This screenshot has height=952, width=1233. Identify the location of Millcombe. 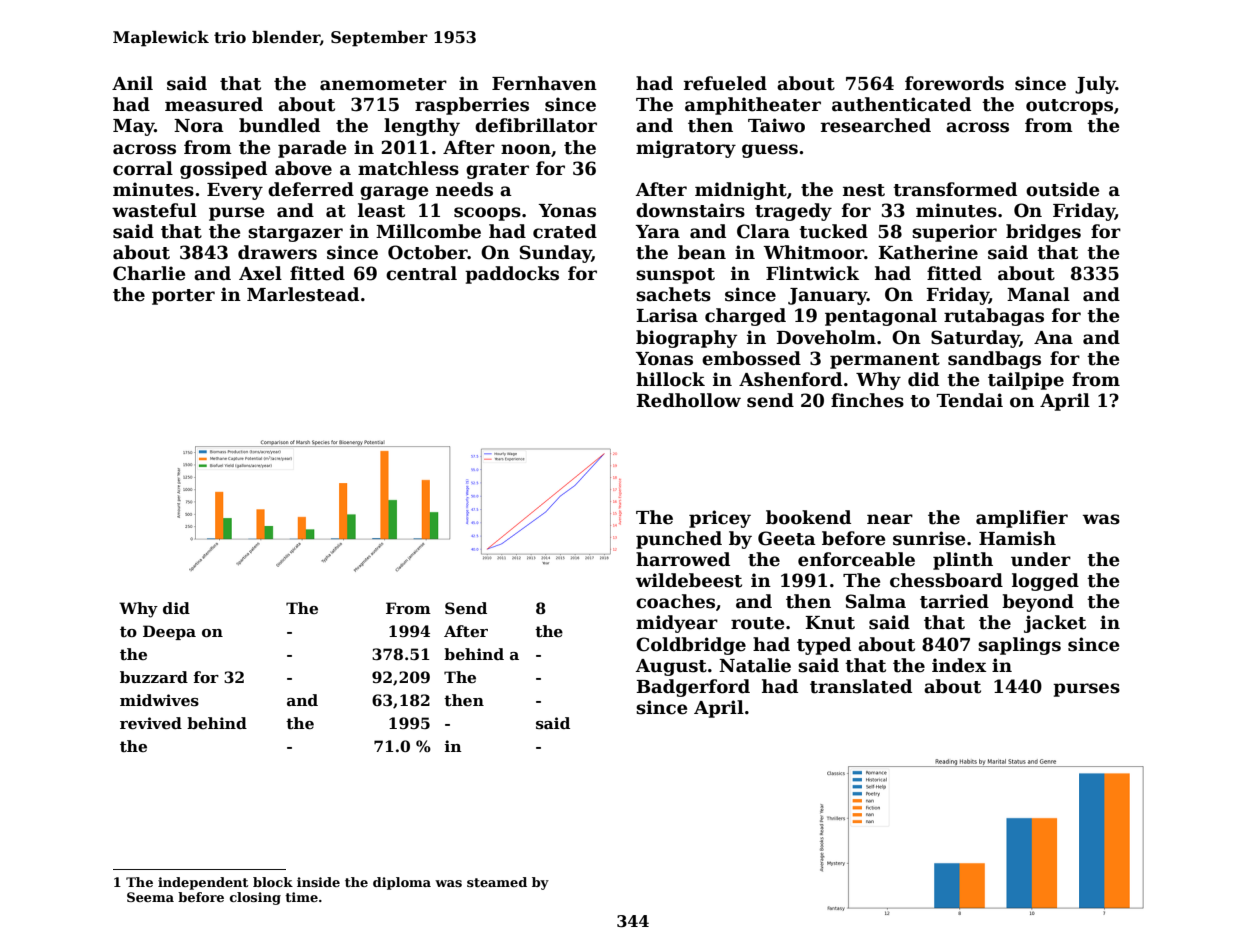
(428, 231).
